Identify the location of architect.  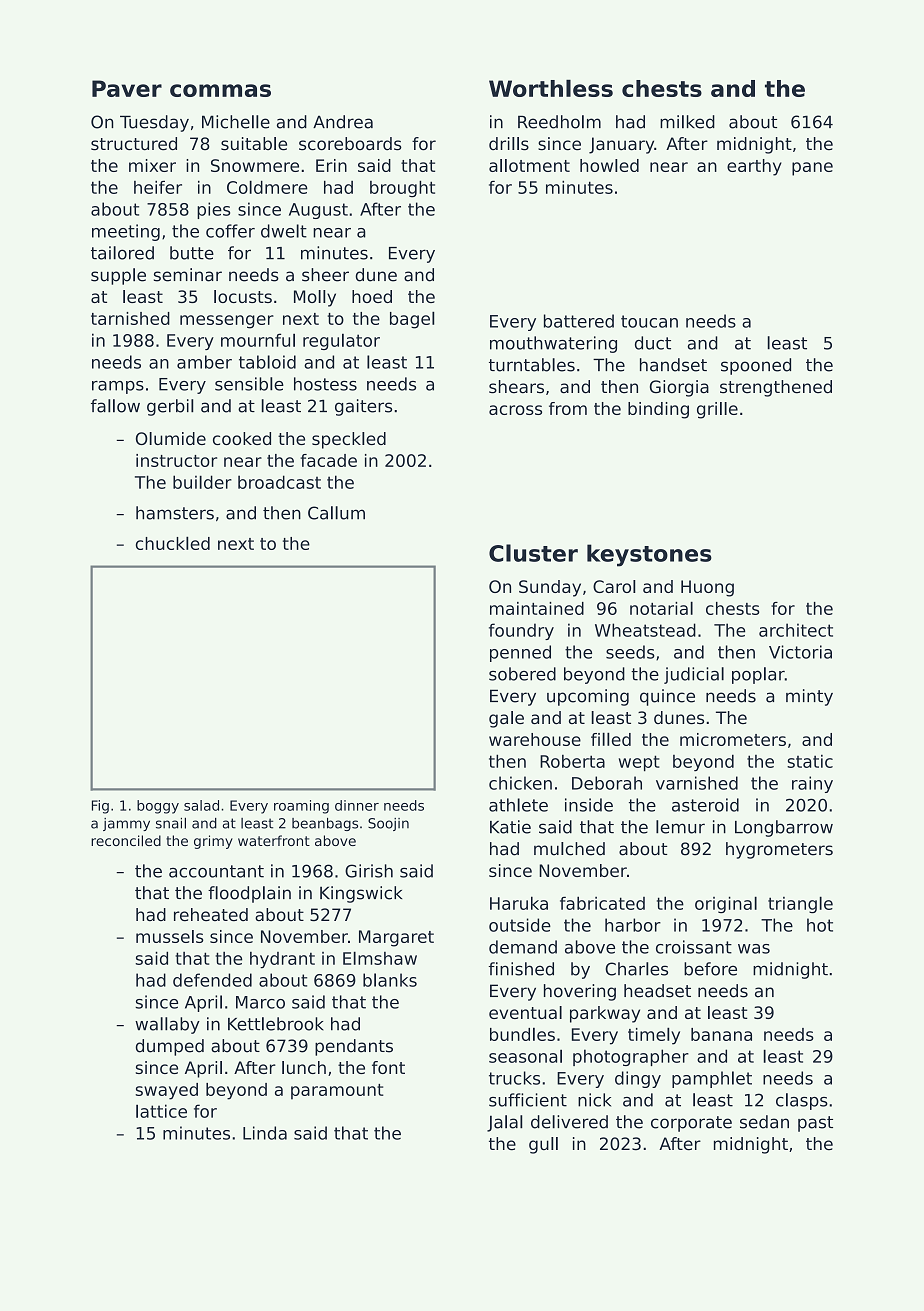
(796, 630).
